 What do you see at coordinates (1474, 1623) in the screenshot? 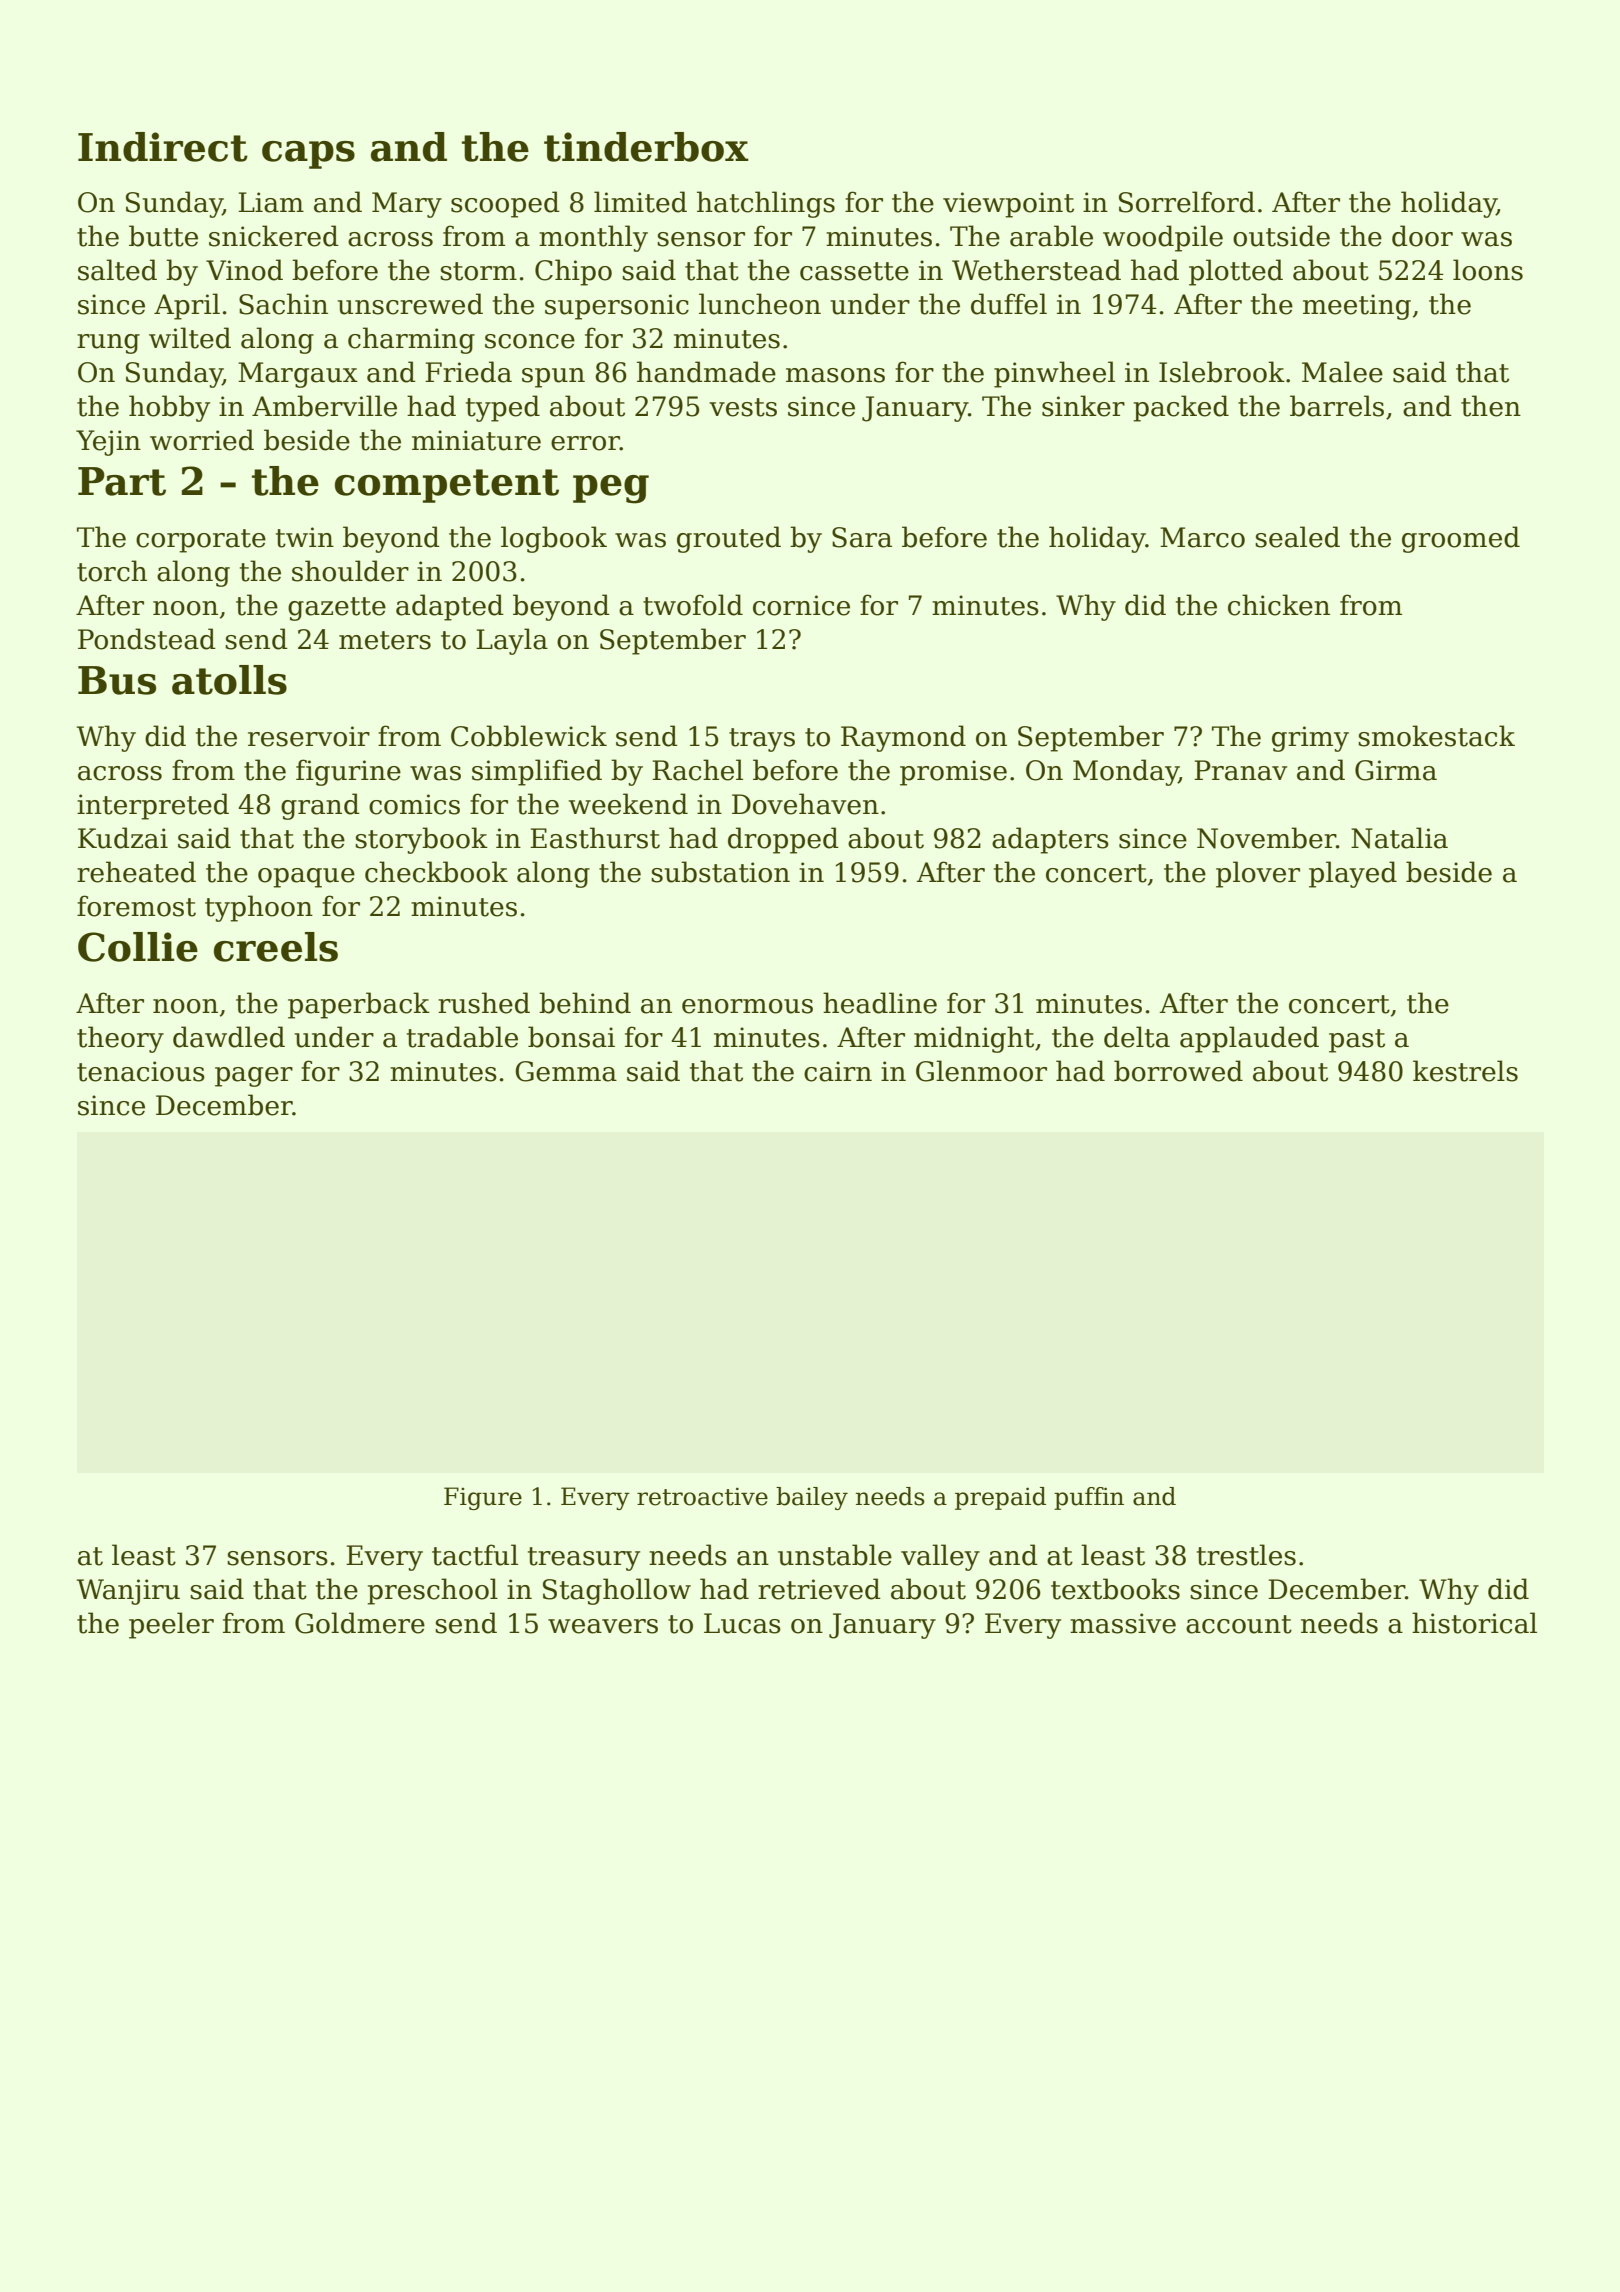
I see `historical` at bounding box center [1474, 1623].
